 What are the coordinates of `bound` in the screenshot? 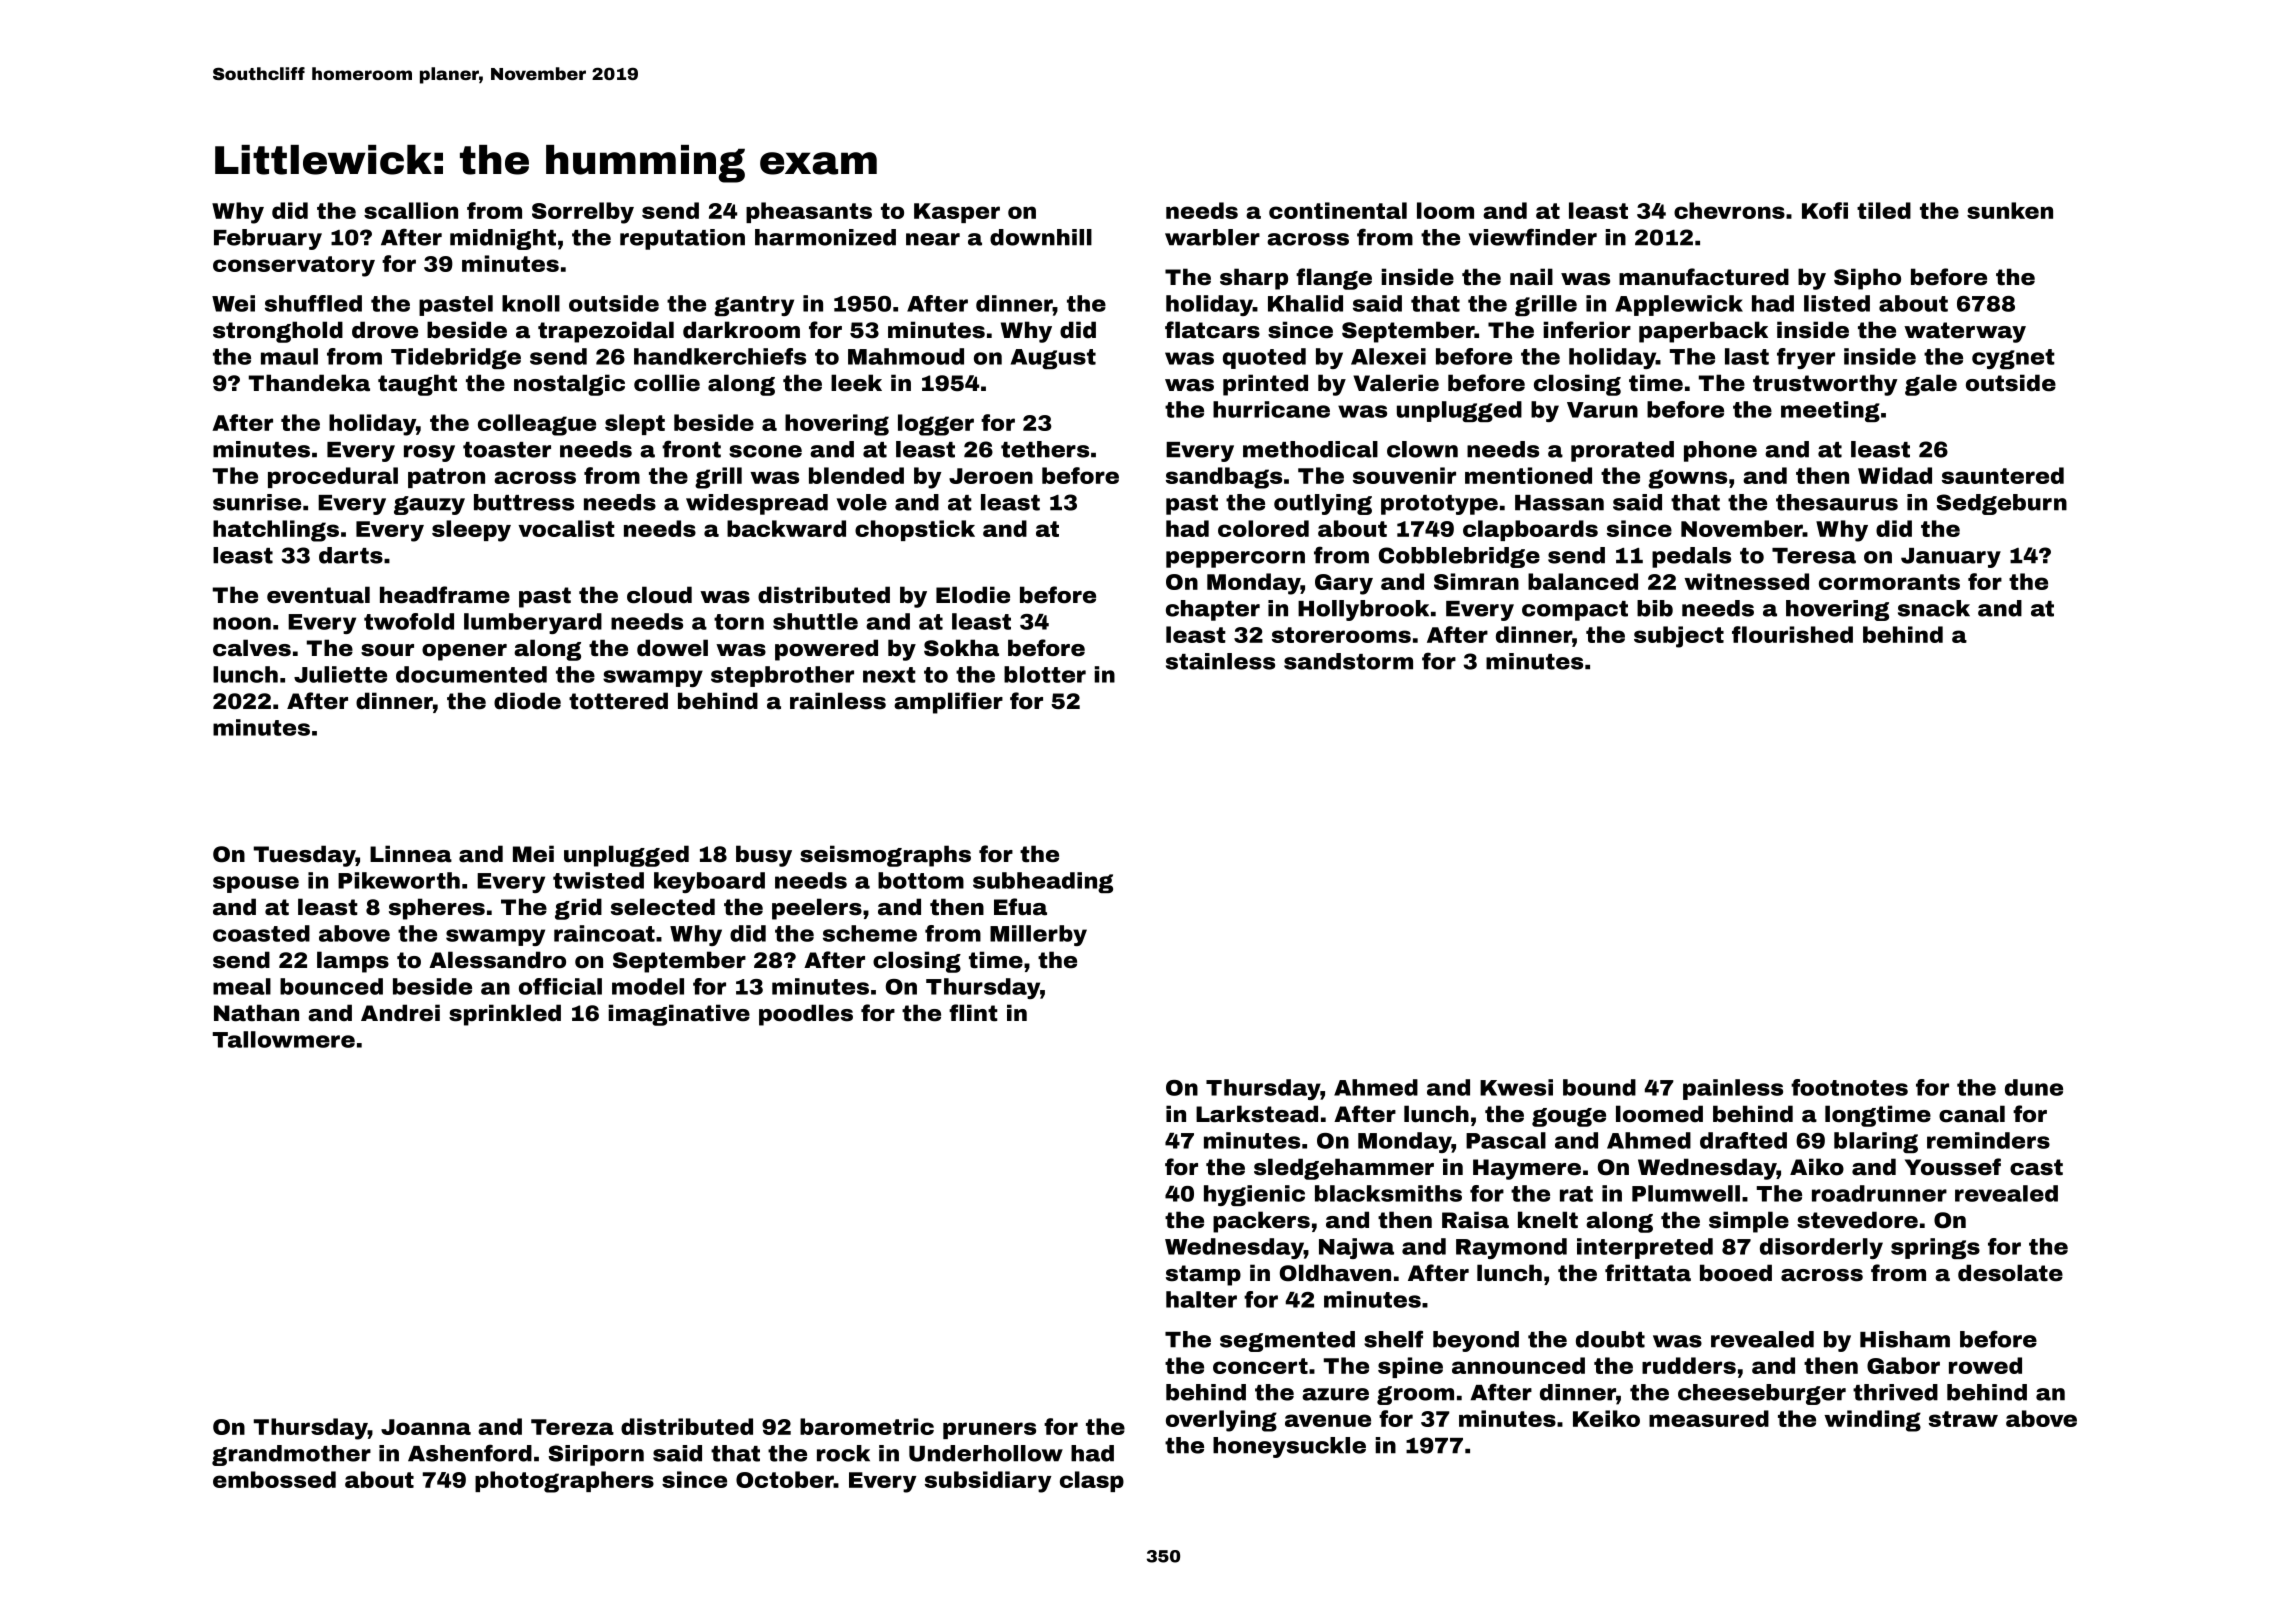 It's located at (1599, 1087).
